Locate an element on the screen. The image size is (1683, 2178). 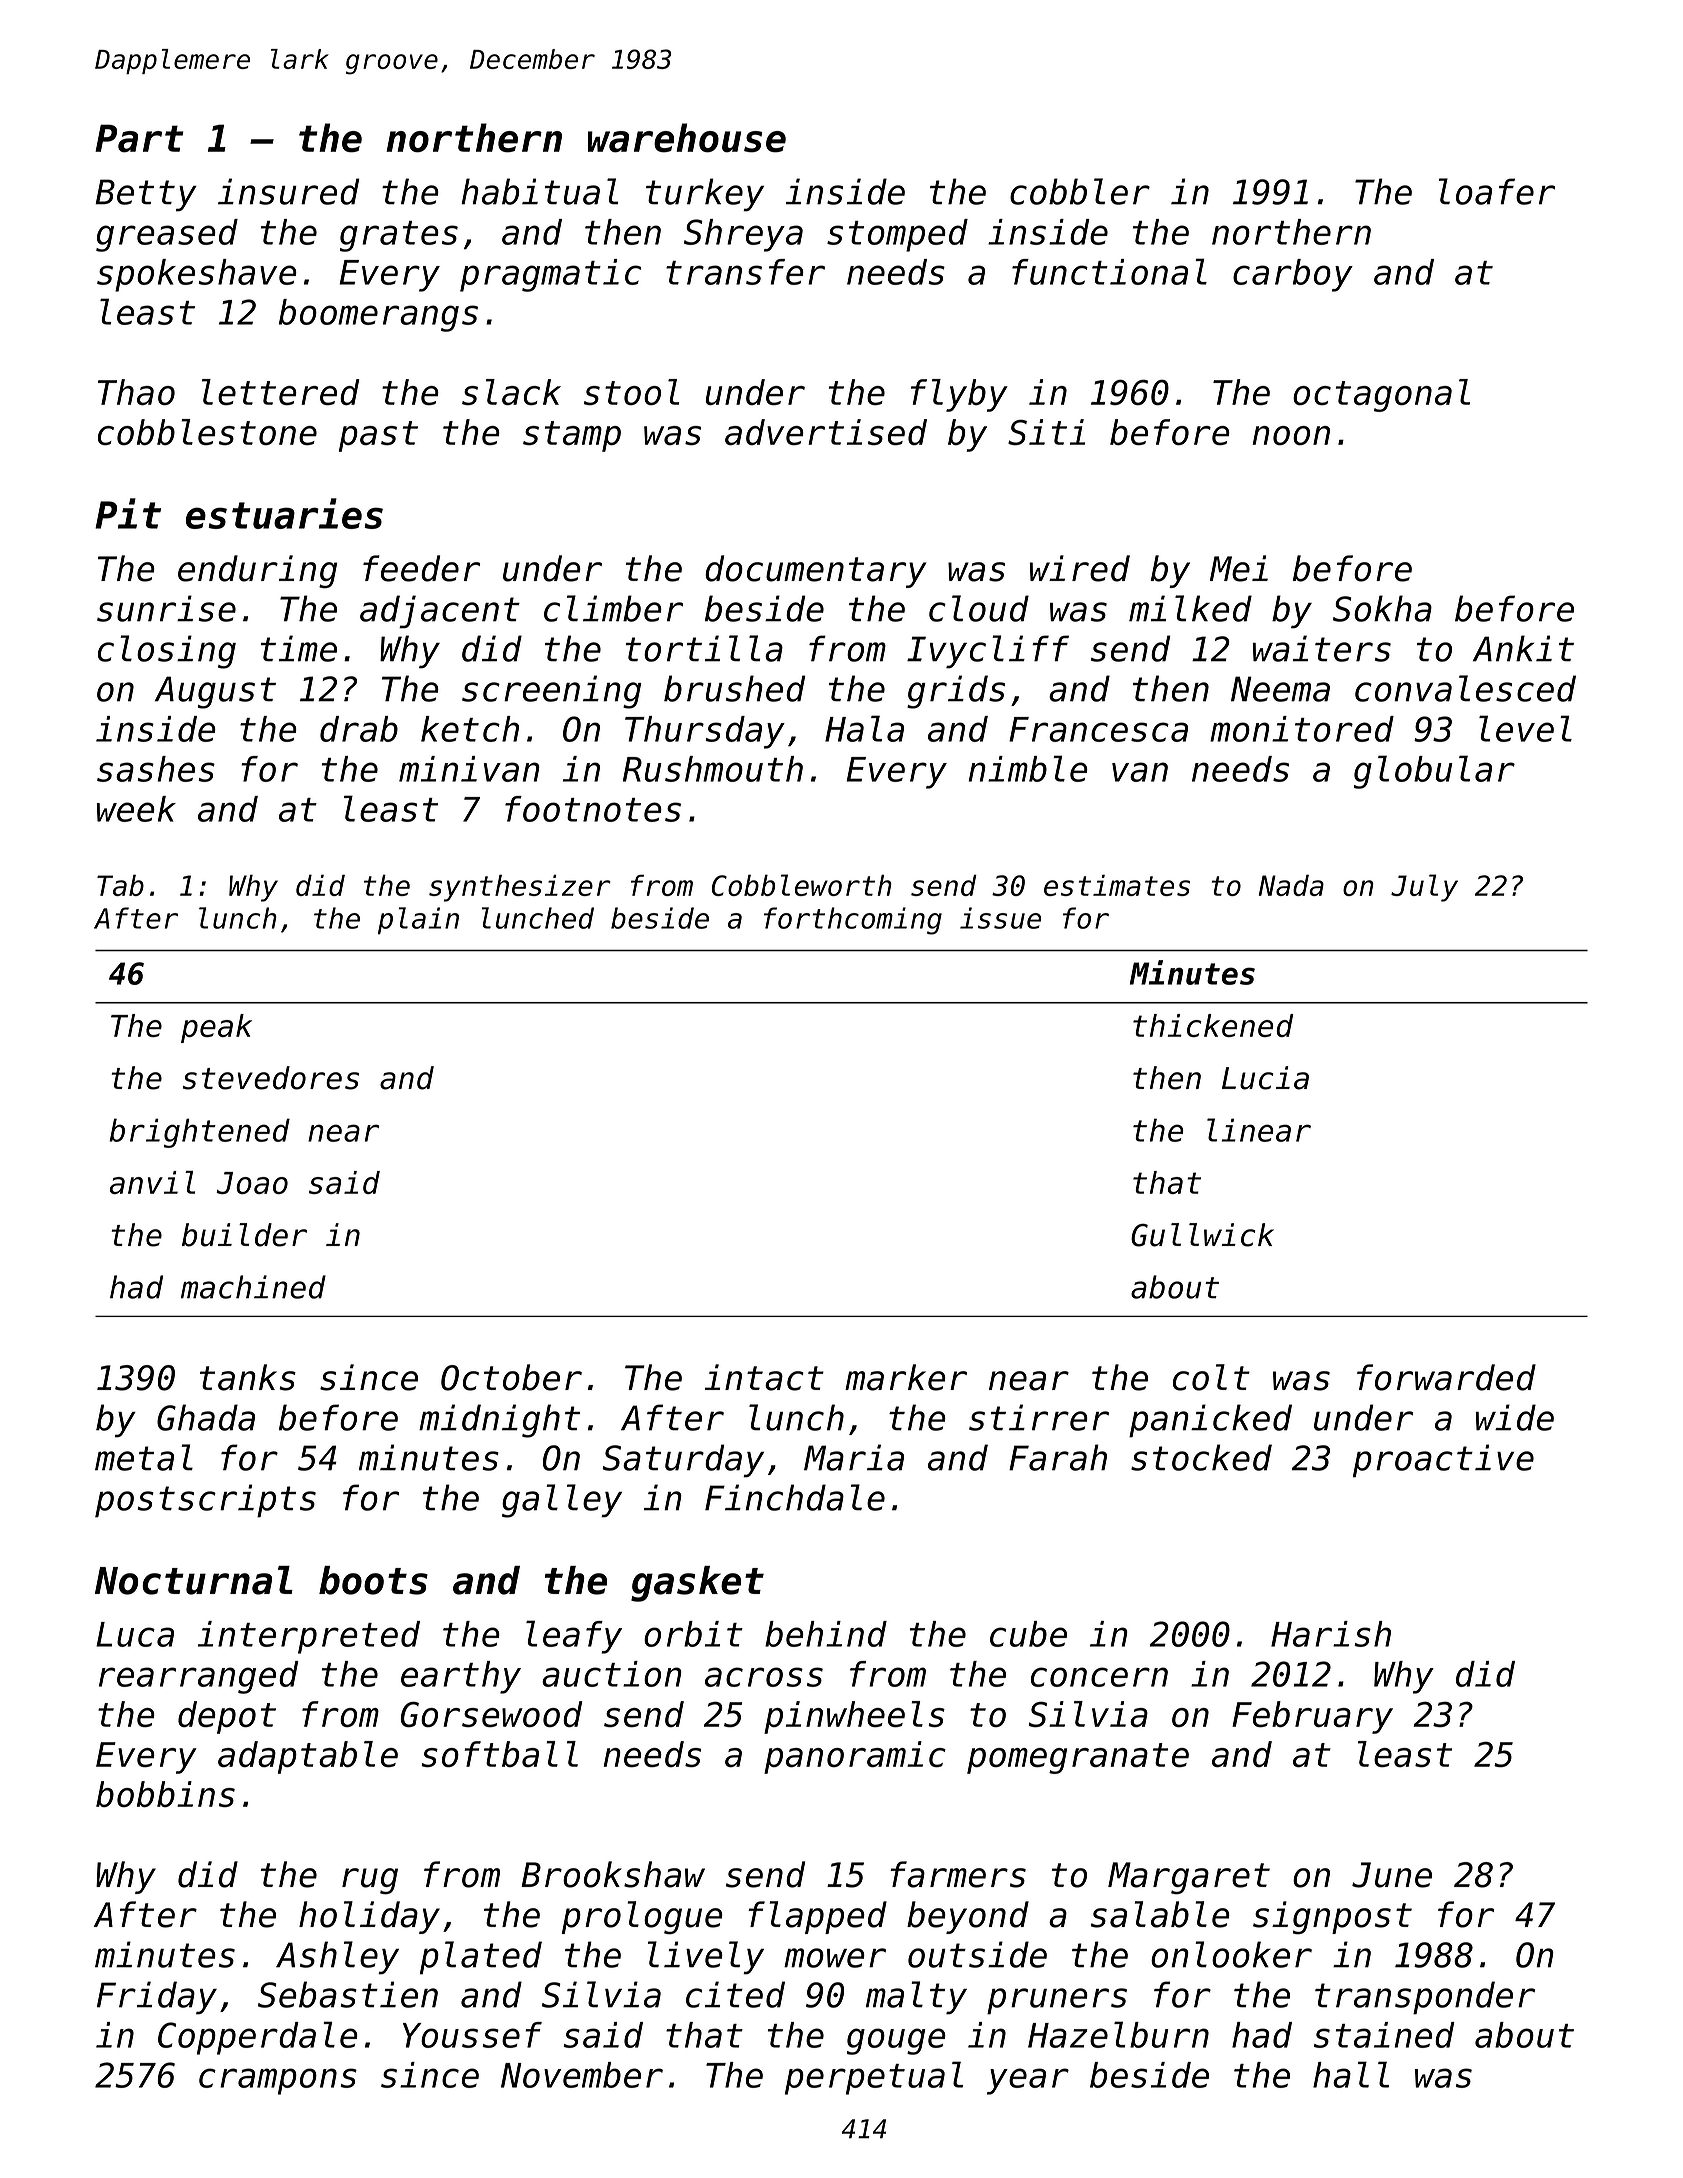
boomerangs is located at coordinates (378, 315).
